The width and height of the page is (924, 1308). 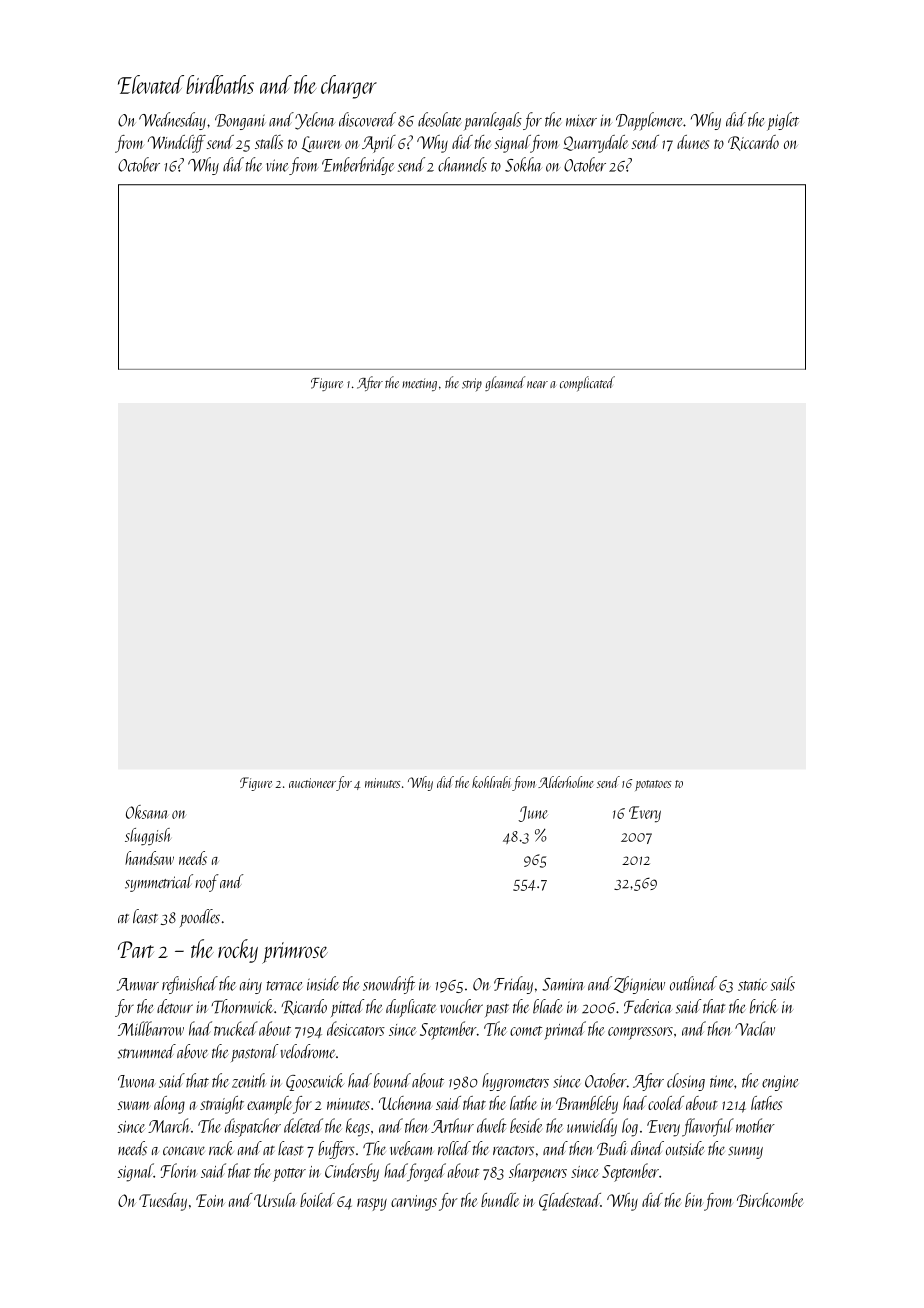 What do you see at coordinates (151, 84) in the page?
I see `Elevated` at bounding box center [151, 84].
